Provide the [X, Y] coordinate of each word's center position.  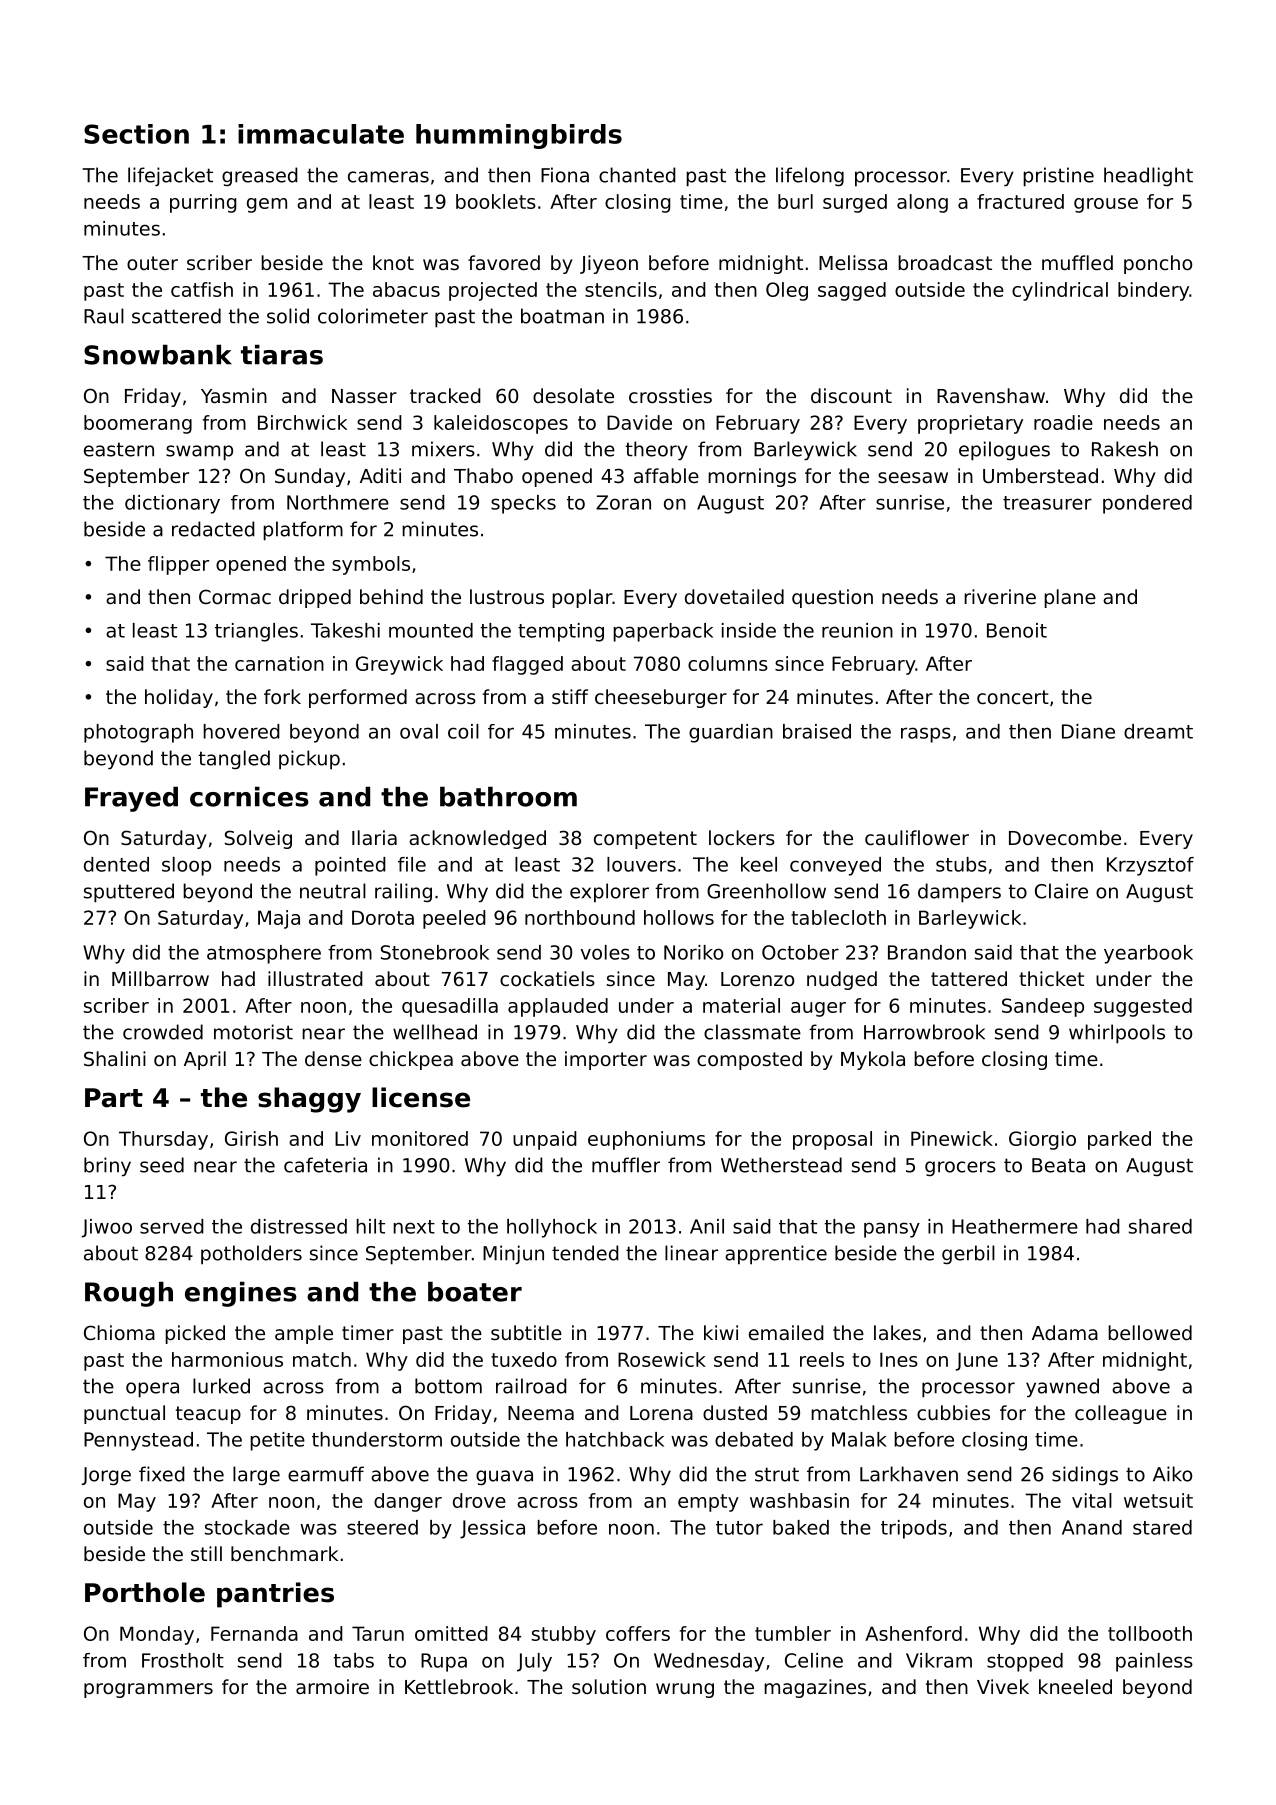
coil [463, 731]
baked [801, 1527]
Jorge [106, 1476]
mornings [752, 477]
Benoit [1017, 630]
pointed [350, 866]
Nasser [364, 396]
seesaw [913, 477]
